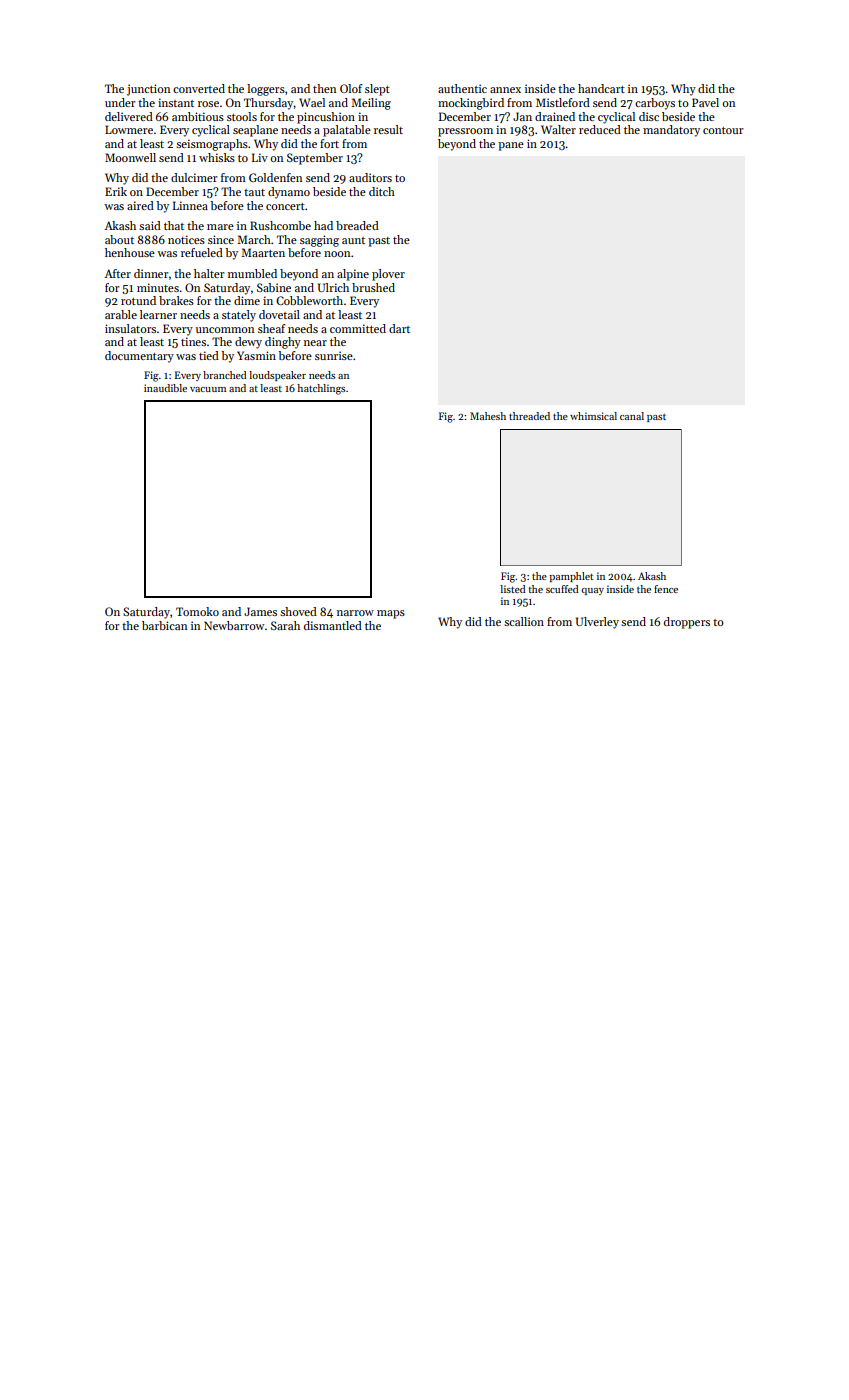 The width and height of the image is (849, 1400). What do you see at coordinates (234, 625) in the image?
I see `Newbarrow` at bounding box center [234, 625].
